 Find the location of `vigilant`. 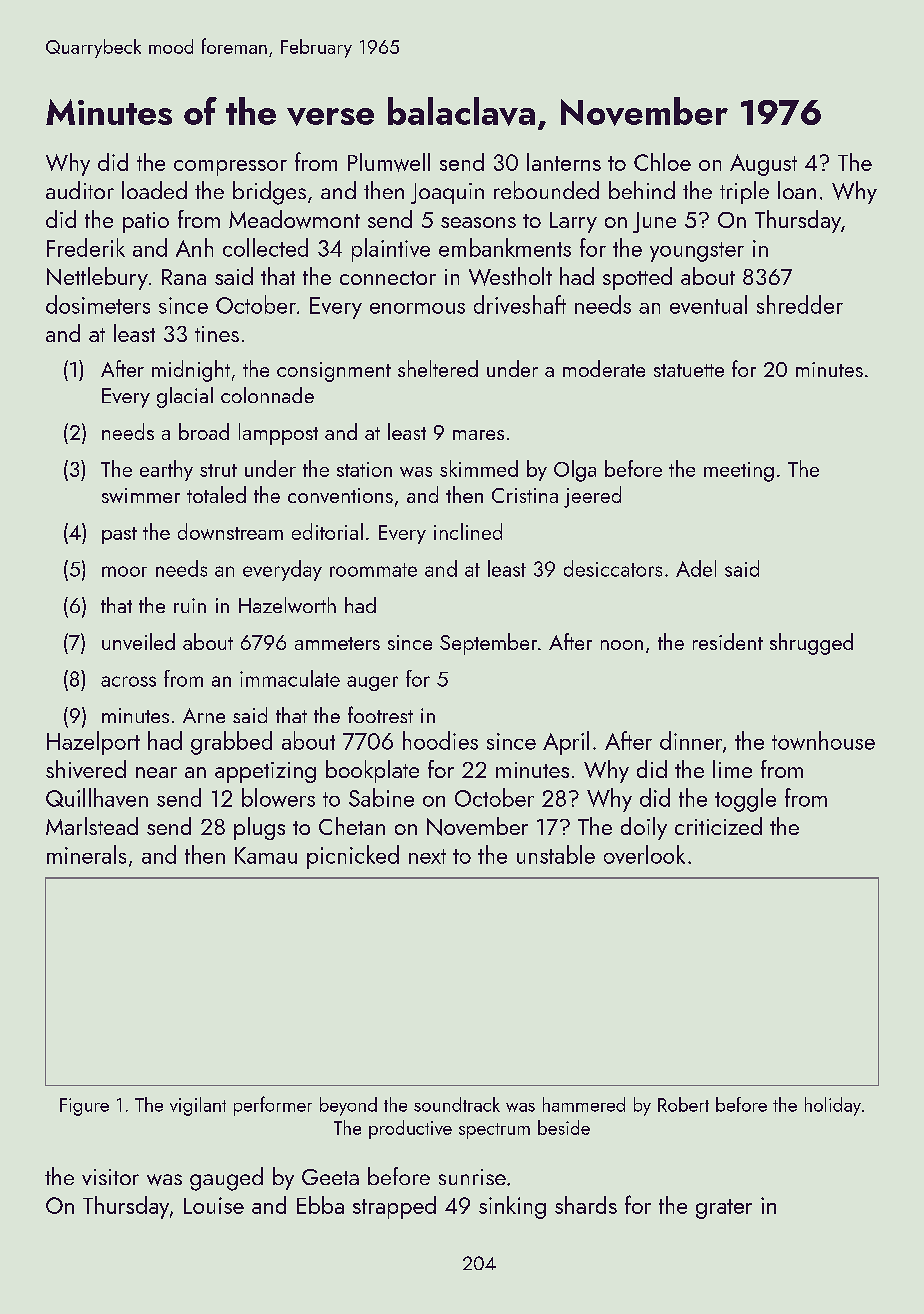

vigilant is located at coordinates (198, 1106).
